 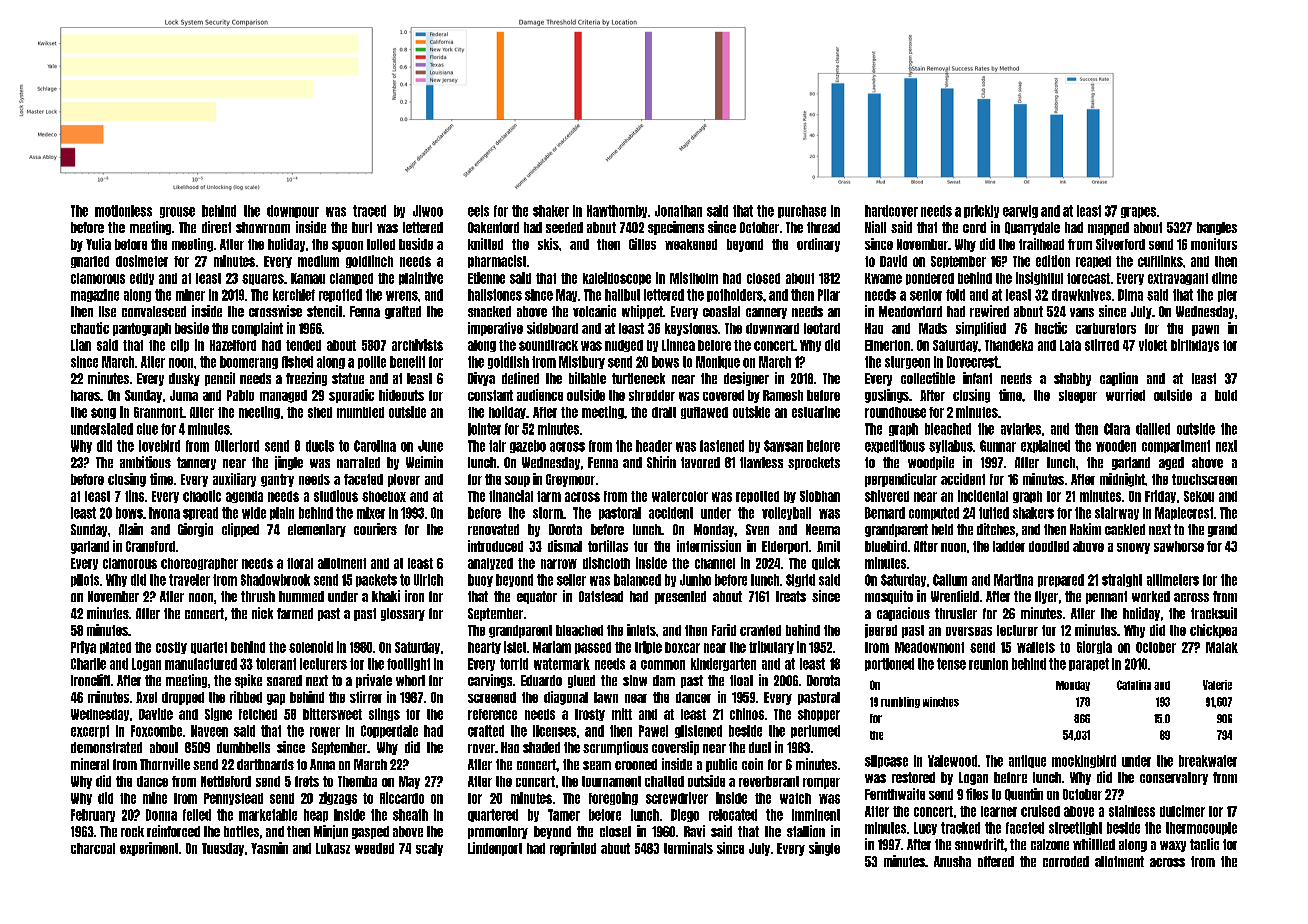 What do you see at coordinates (820, 496) in the image?
I see `Siobhan` at bounding box center [820, 496].
